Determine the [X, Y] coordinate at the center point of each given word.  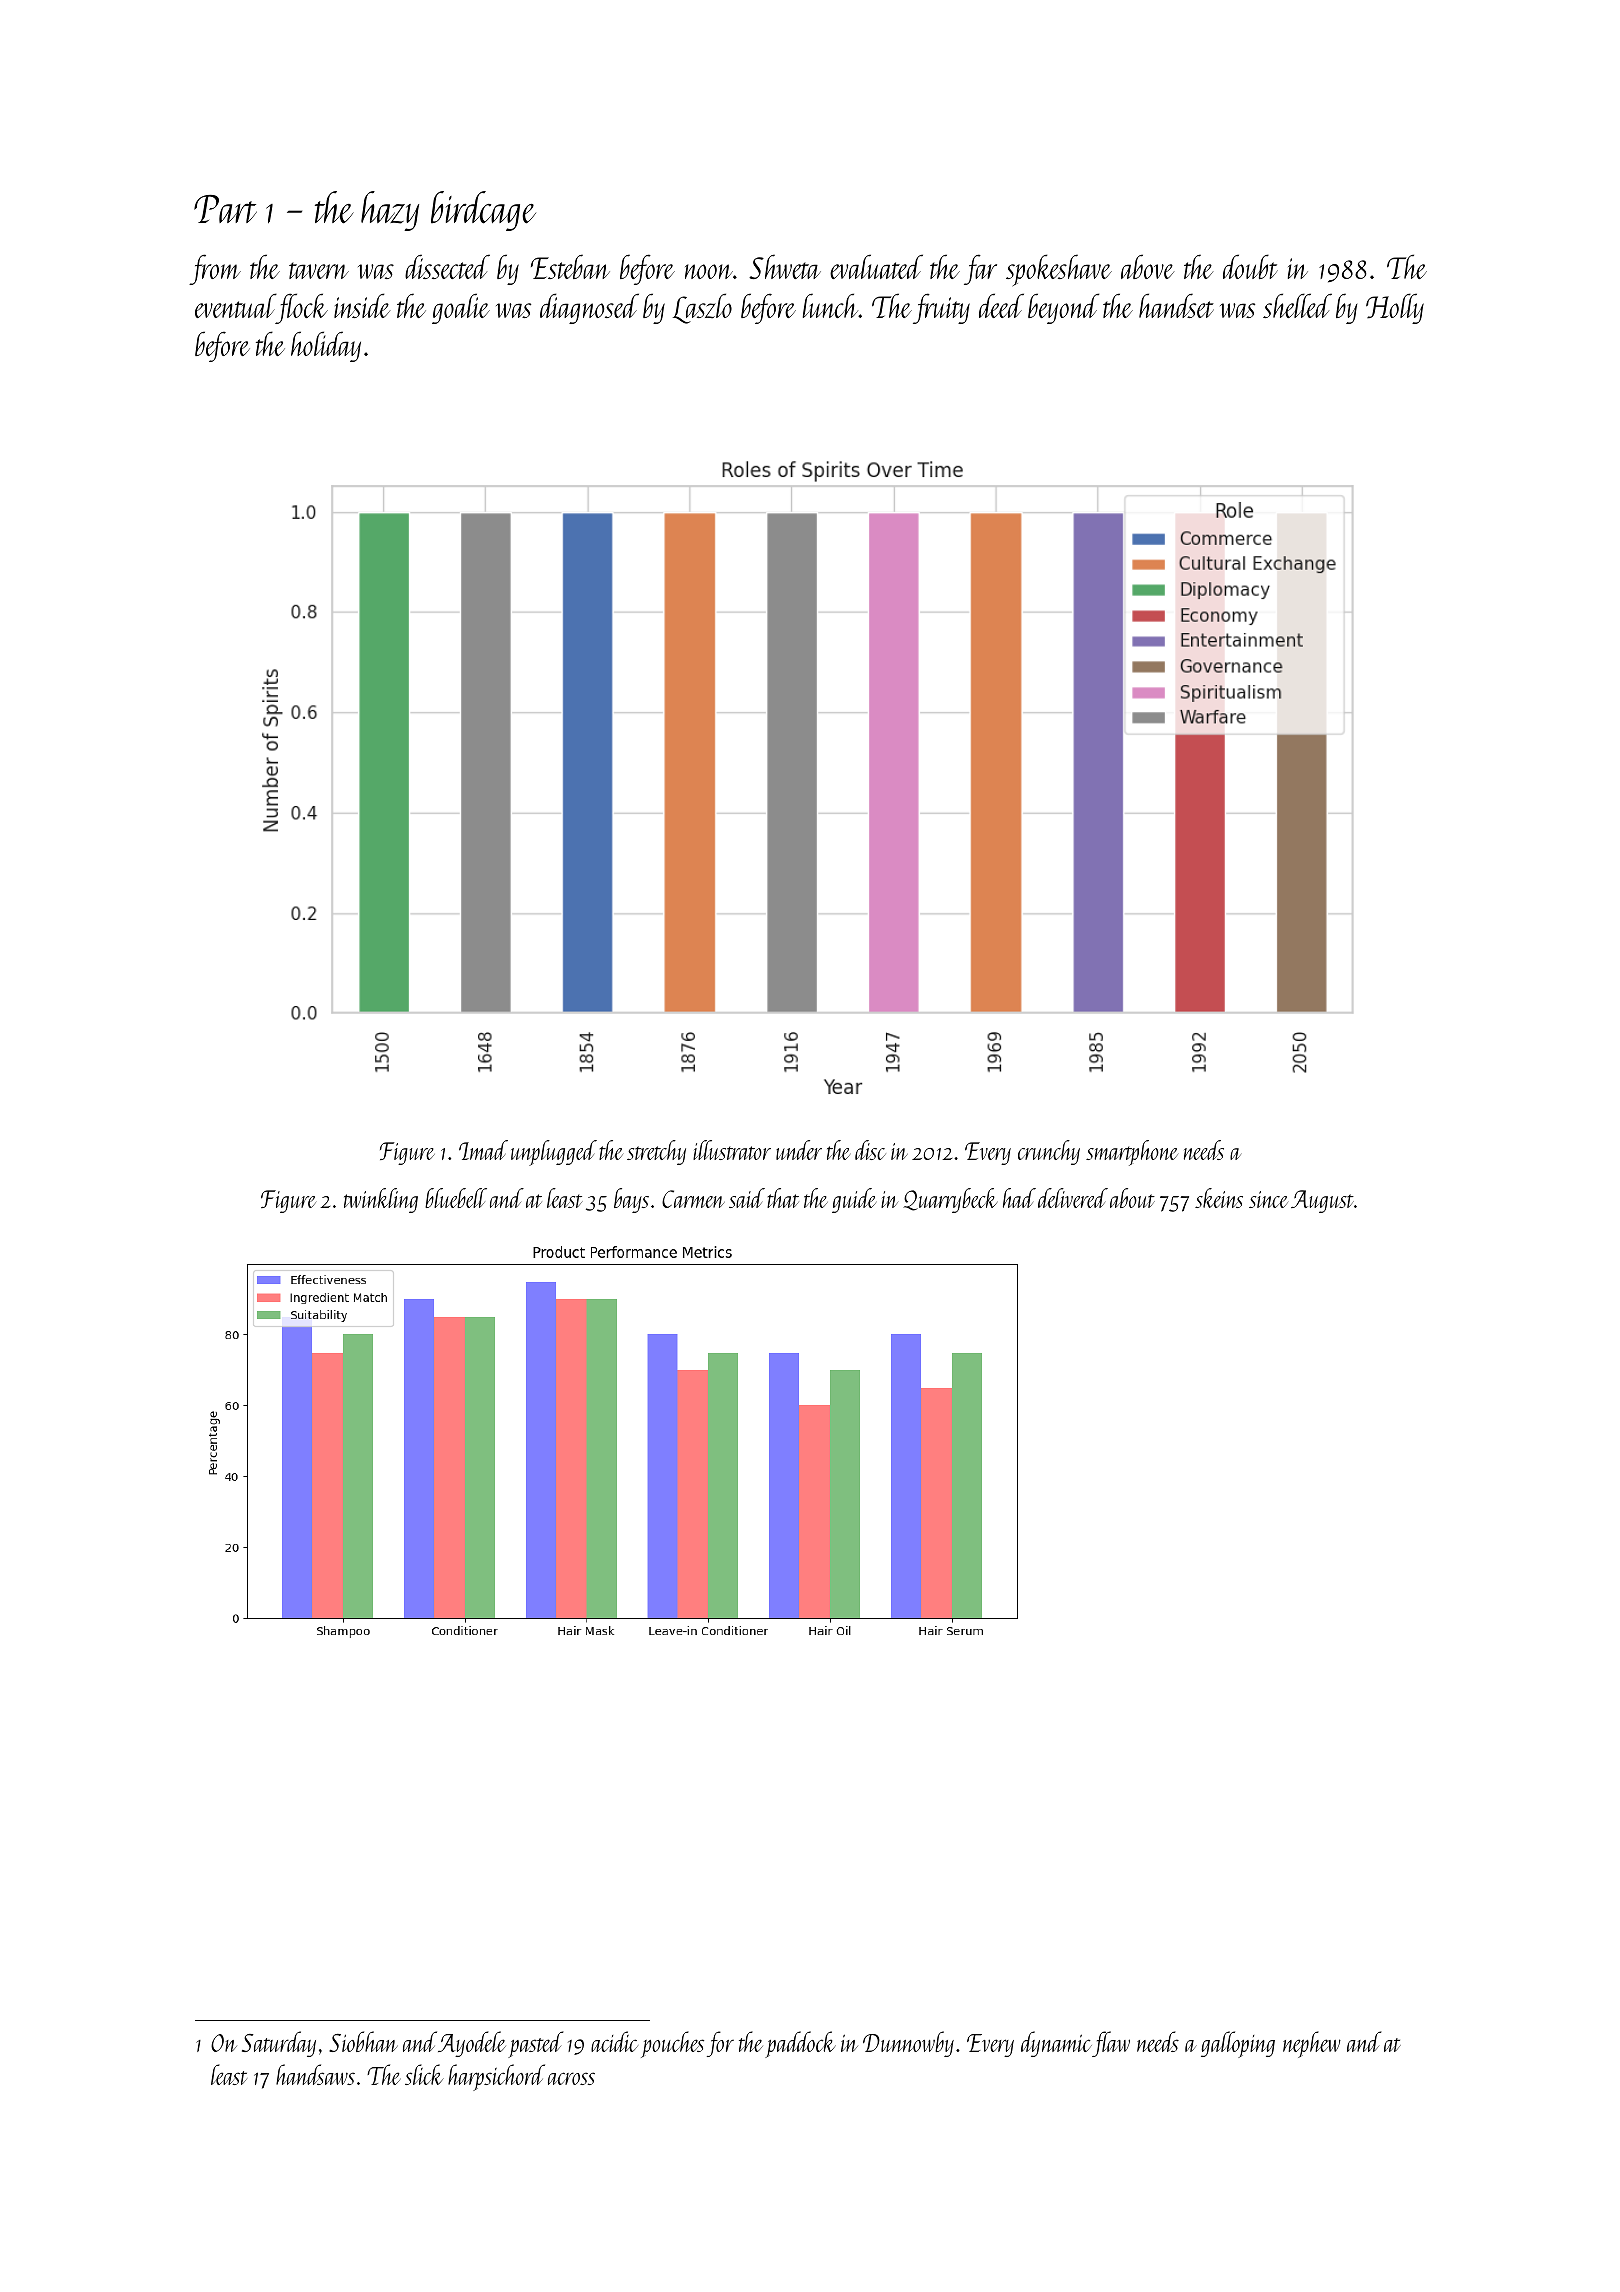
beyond [1063, 308]
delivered [1073, 1198]
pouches [672, 2044]
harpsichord [496, 2077]
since [1268, 1199]
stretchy [656, 1152]
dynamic [1056, 2044]
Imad [483, 1150]
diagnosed [589, 308]
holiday [326, 346]
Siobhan [363, 2041]
